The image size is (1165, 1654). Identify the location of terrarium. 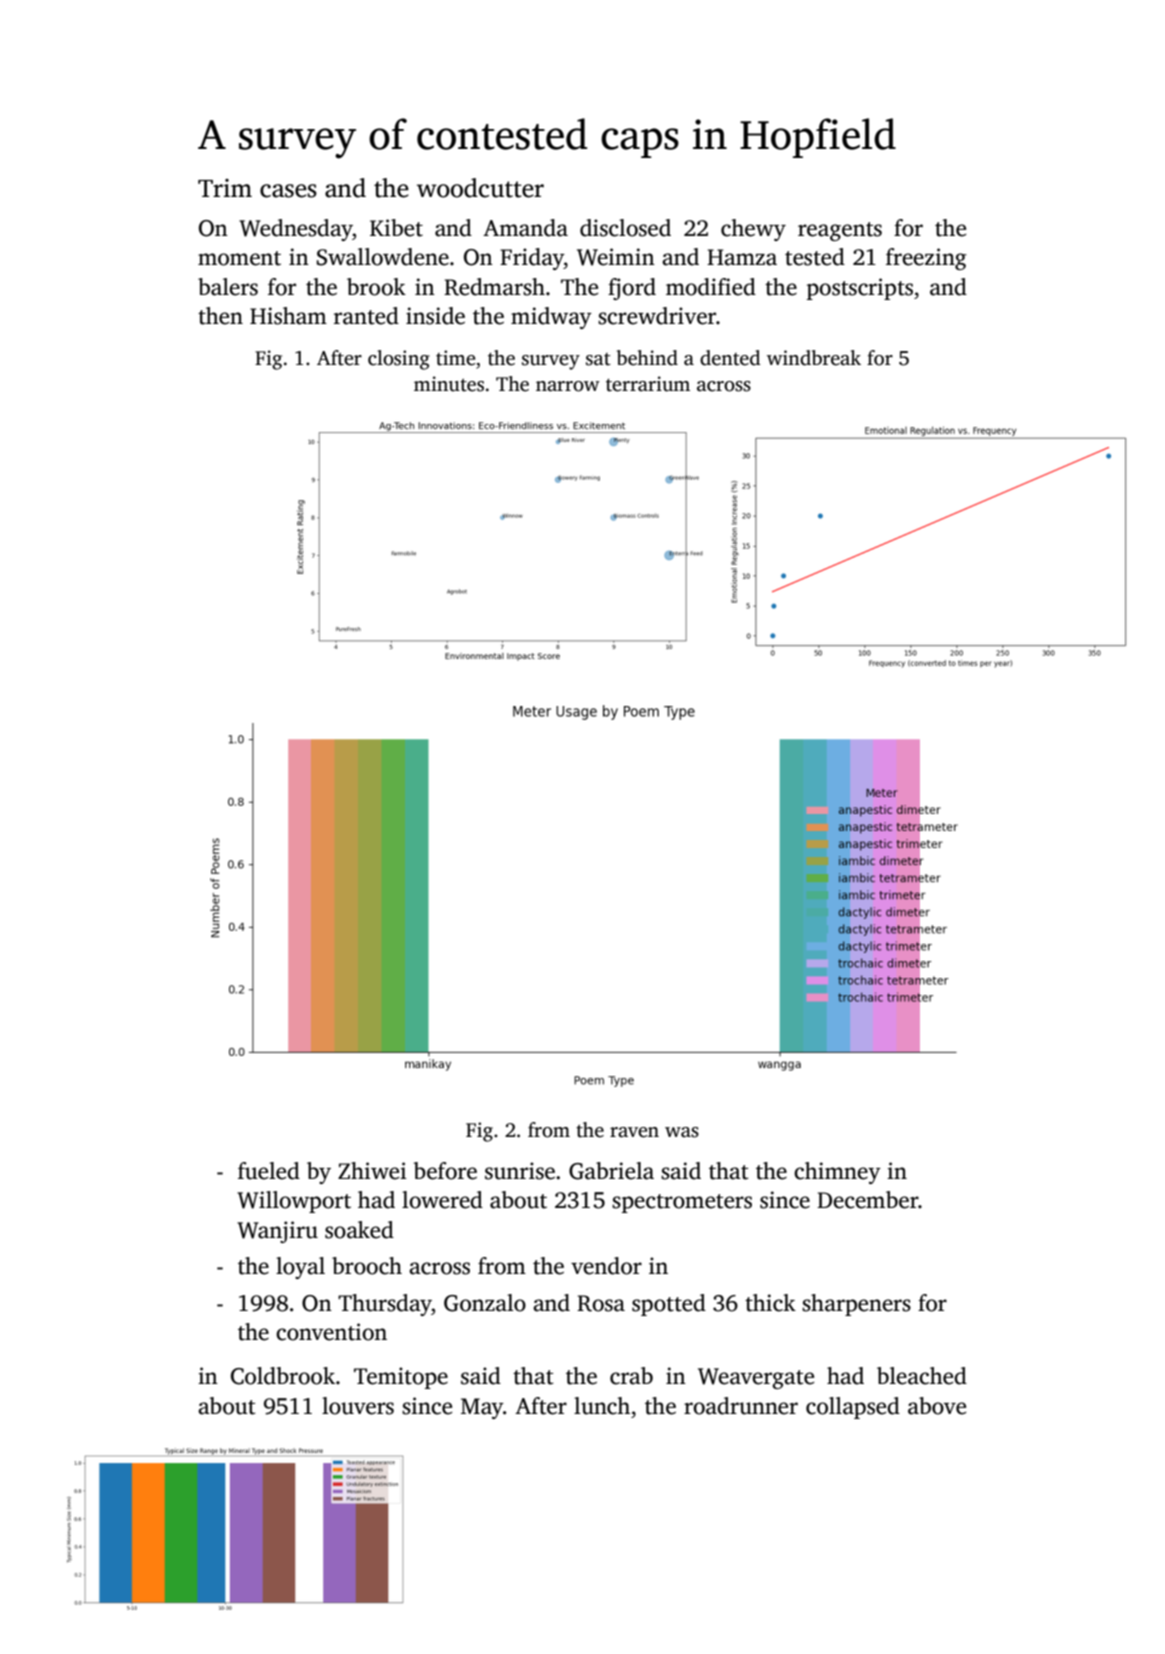
(648, 384).
